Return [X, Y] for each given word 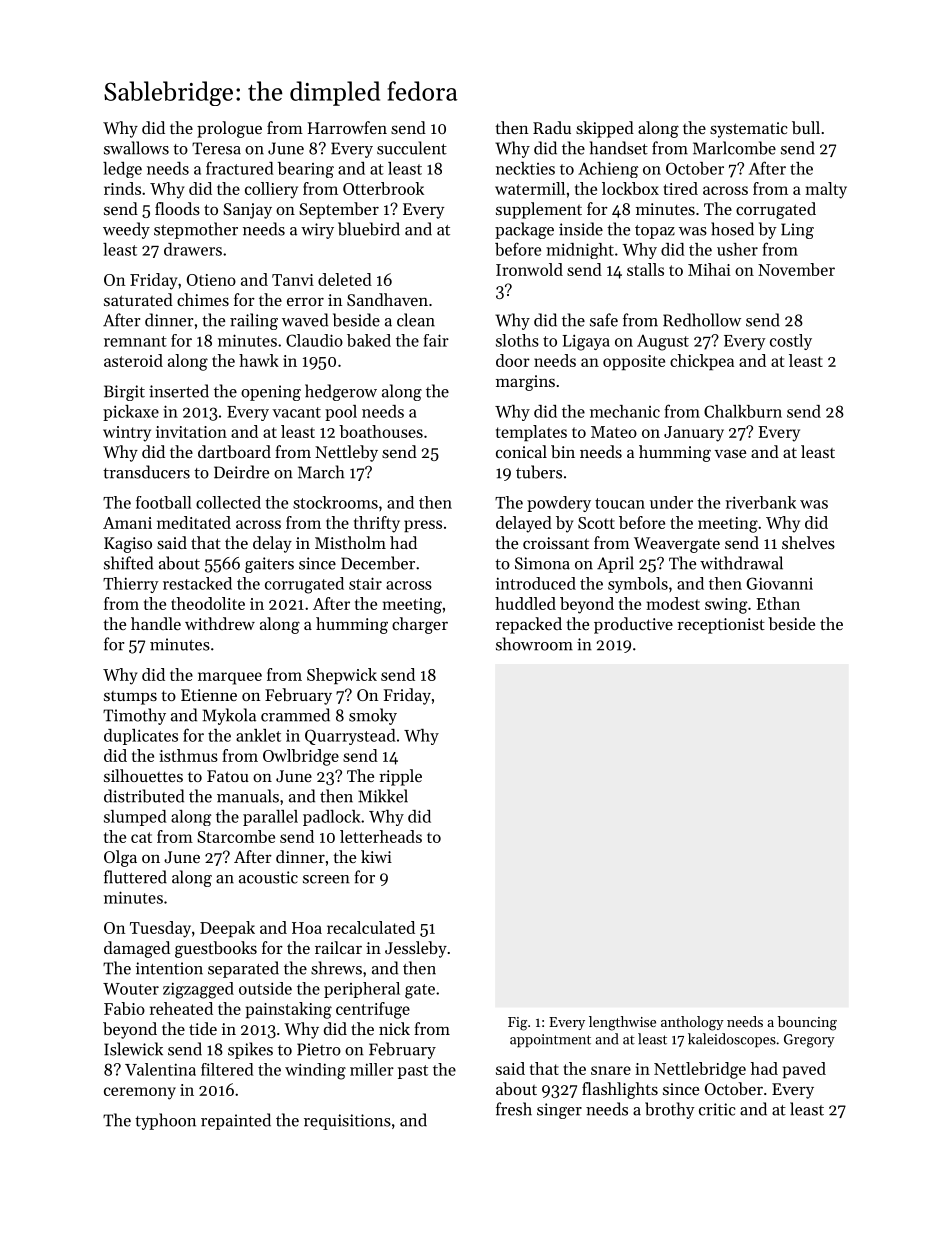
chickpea [702, 362]
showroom [534, 644]
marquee [230, 678]
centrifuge [373, 1010]
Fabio [124, 1008]
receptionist [721, 626]
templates [531, 433]
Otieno [211, 280]
